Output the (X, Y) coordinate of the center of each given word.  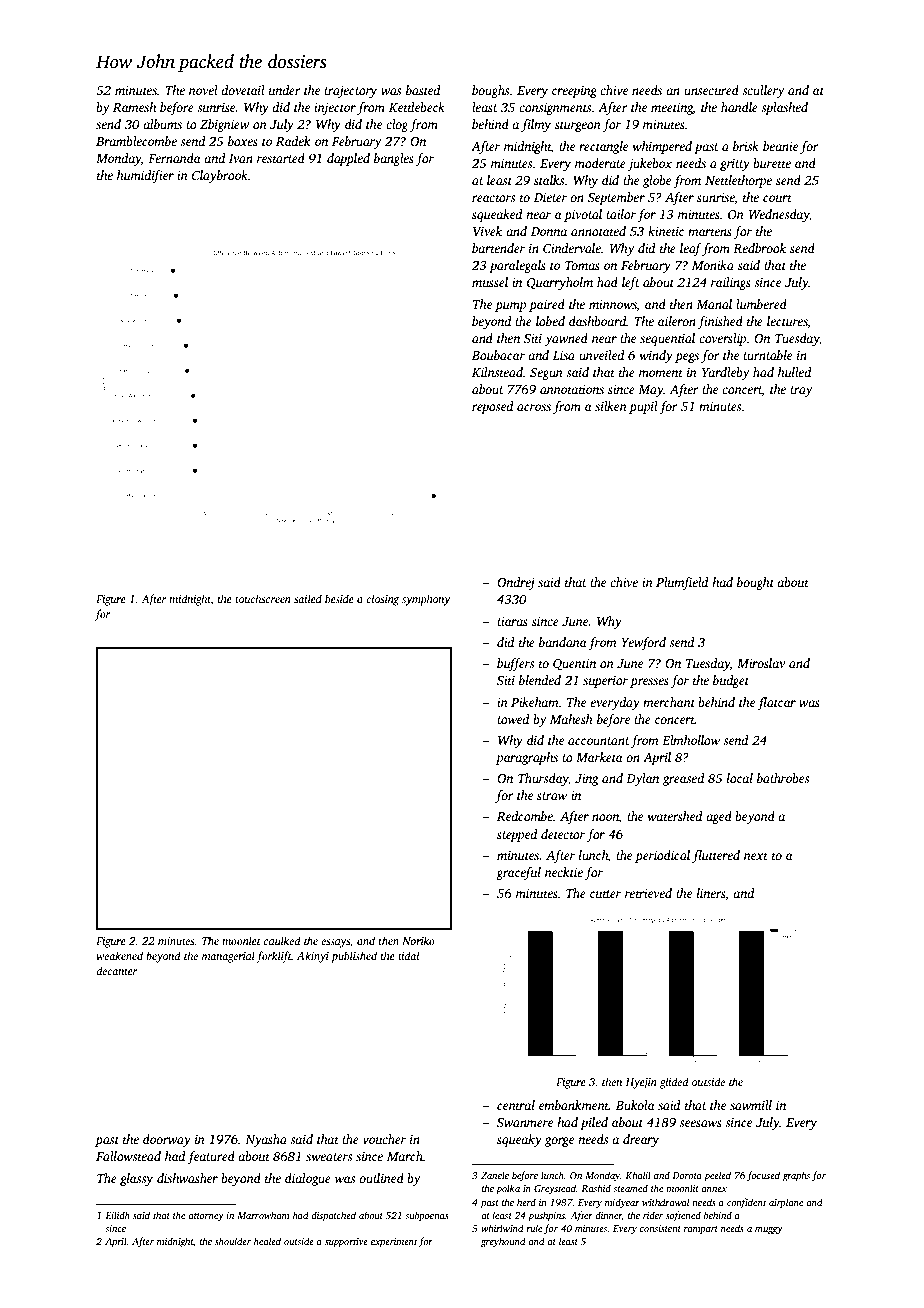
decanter (116, 970)
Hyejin (641, 1083)
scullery (763, 91)
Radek (293, 141)
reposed (493, 407)
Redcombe (525, 816)
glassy (136, 1179)
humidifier (145, 176)
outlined (381, 1178)
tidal (408, 955)
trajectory (350, 92)
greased (684, 779)
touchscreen (263, 598)
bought (755, 583)
